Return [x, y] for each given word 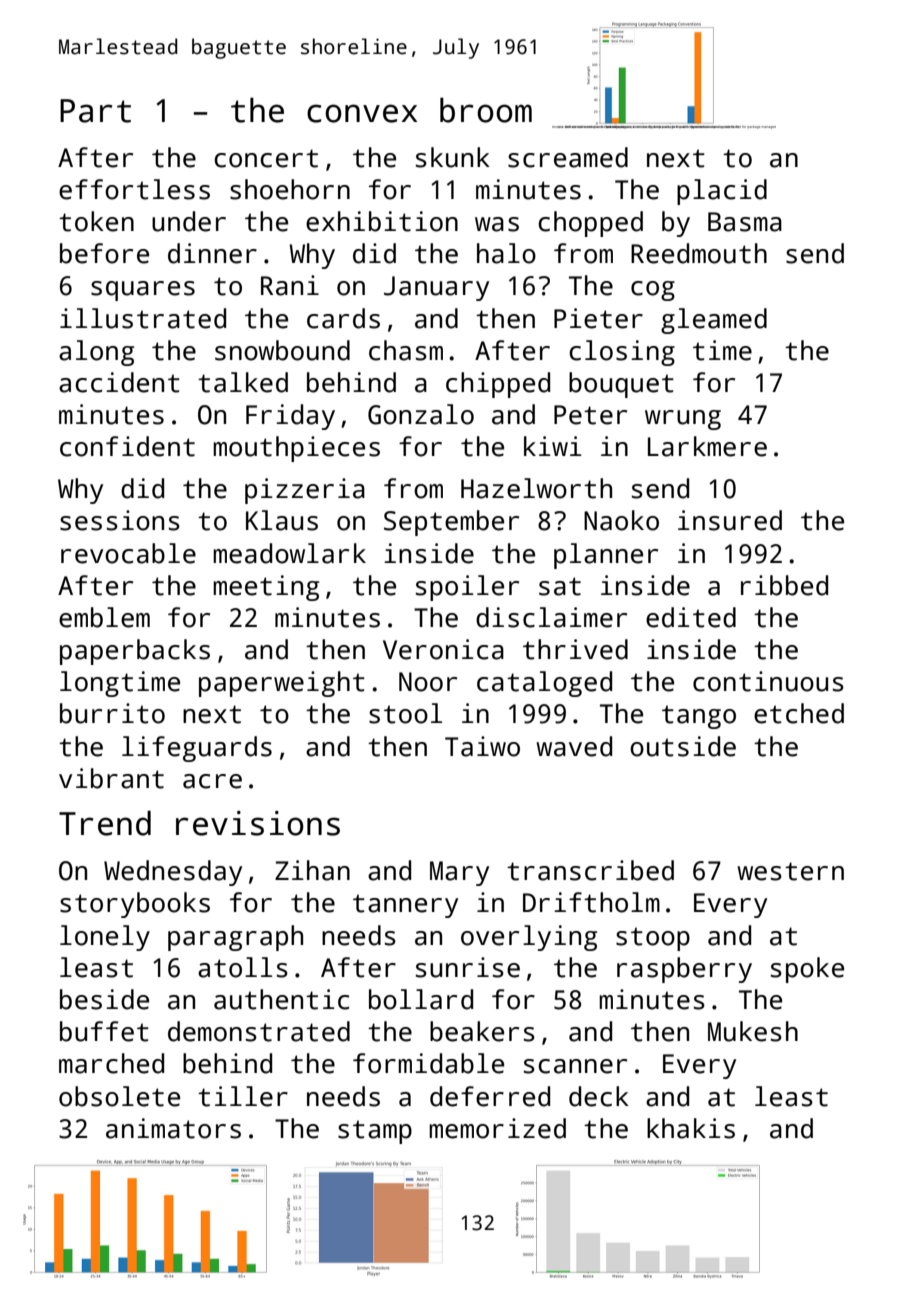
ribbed [784, 585]
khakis [691, 1128]
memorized [497, 1128]
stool [405, 713]
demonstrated [259, 1031]
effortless [134, 189]
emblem [104, 617]
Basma [745, 222]
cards [343, 318]
